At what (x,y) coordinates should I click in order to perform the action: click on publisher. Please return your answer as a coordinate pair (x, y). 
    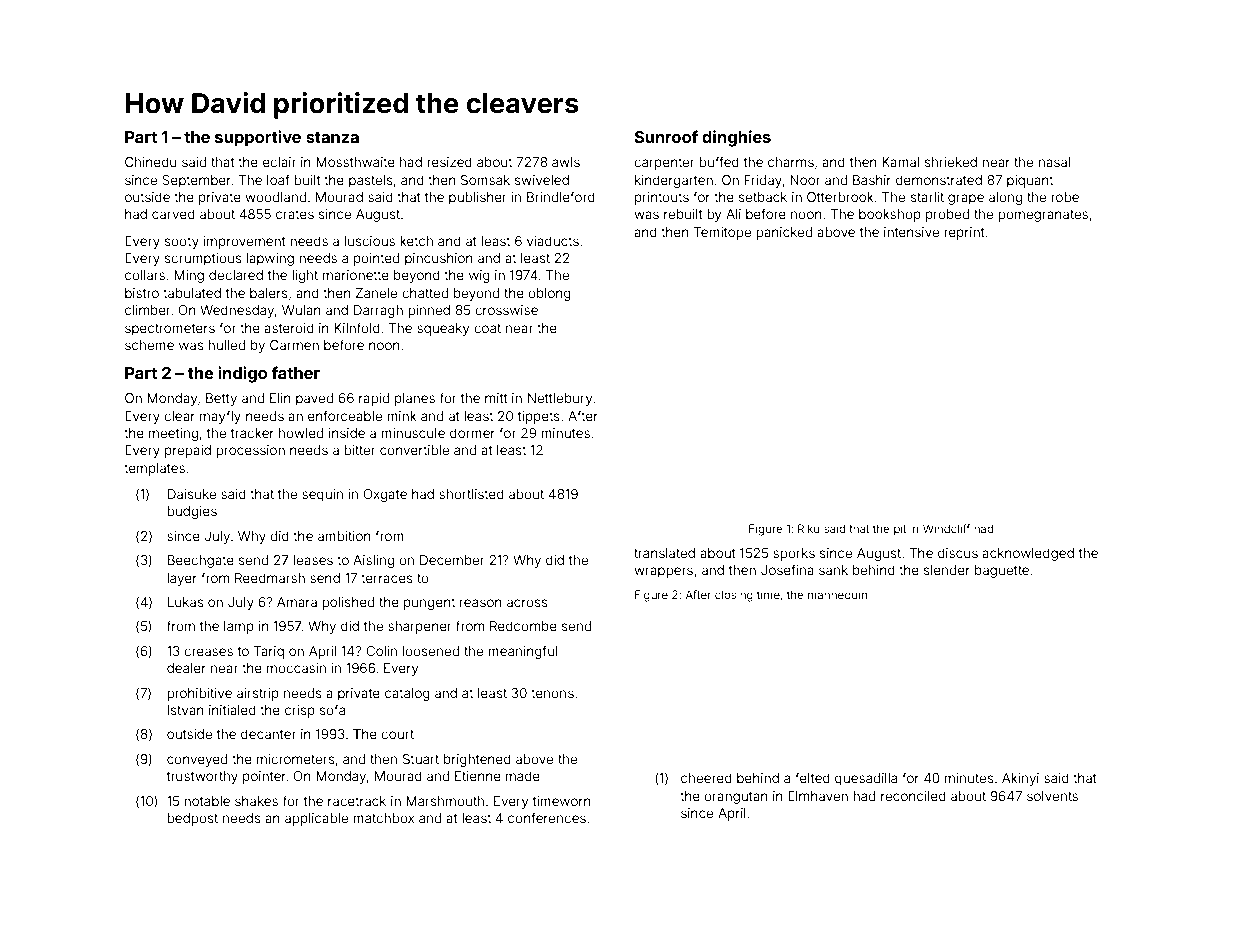
    Looking at the image, I should click on (478, 198).
